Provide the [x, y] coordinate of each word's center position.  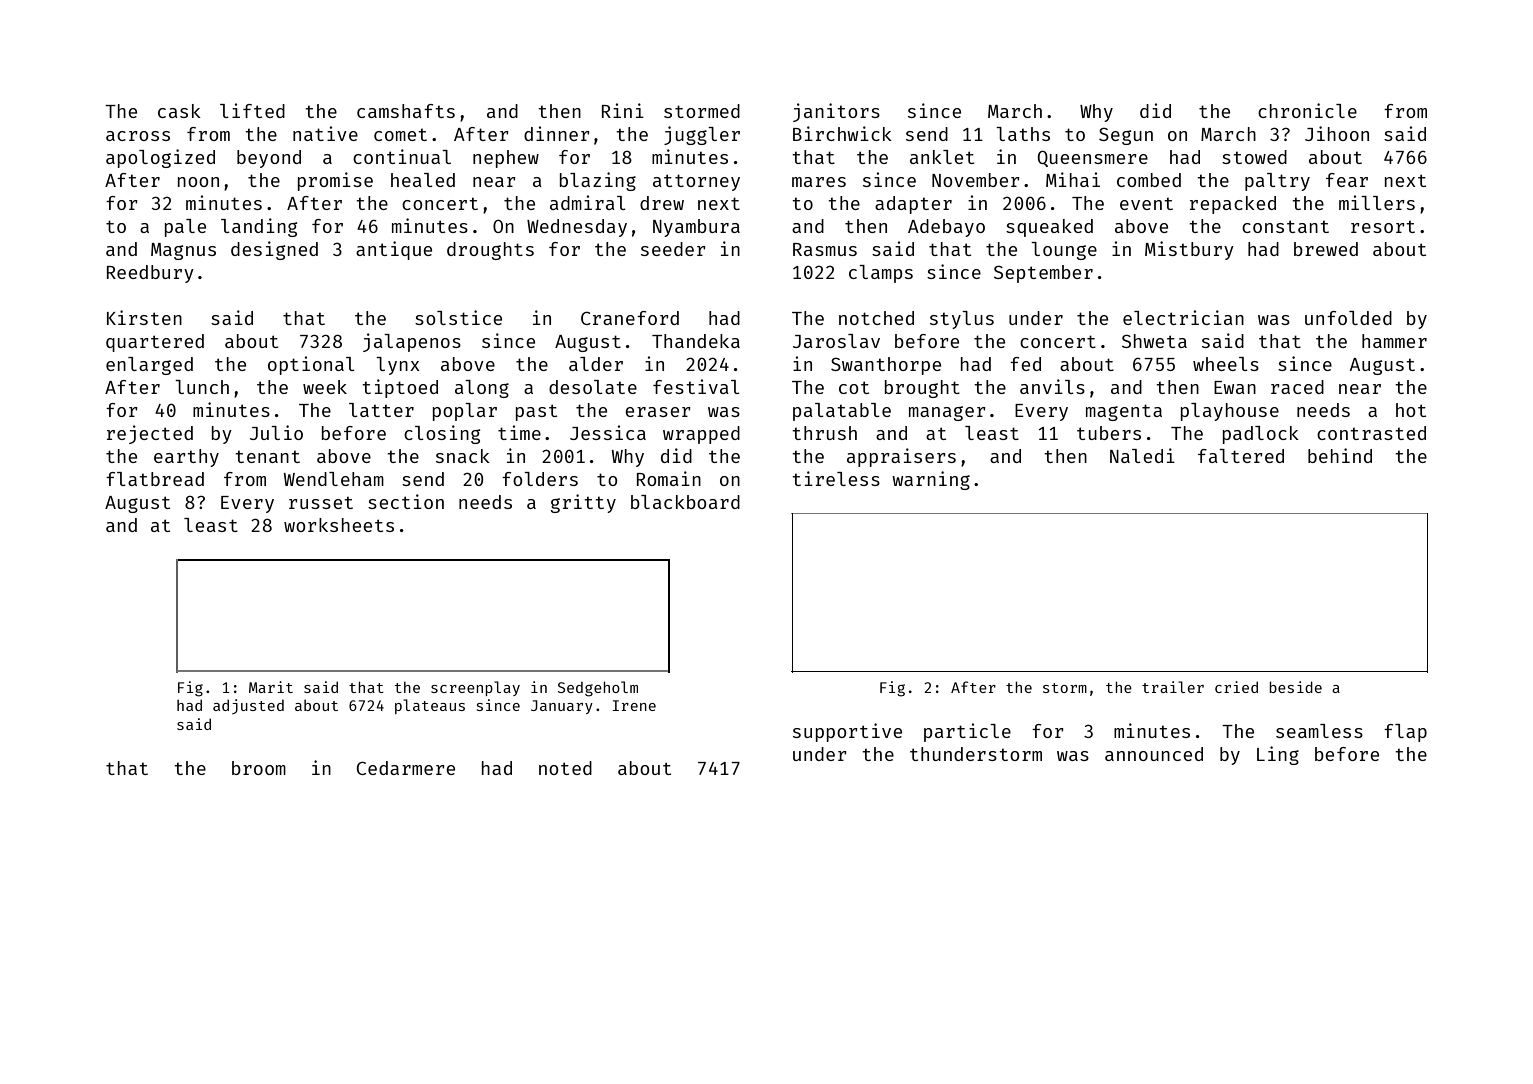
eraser [658, 412]
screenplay [475, 688]
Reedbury [150, 274]
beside [1295, 687]
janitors [836, 112]
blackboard [685, 502]
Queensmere [1093, 158]
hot [1411, 410]
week [325, 387]
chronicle [1307, 110]
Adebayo [946, 228]
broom [259, 768]
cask [179, 111]
